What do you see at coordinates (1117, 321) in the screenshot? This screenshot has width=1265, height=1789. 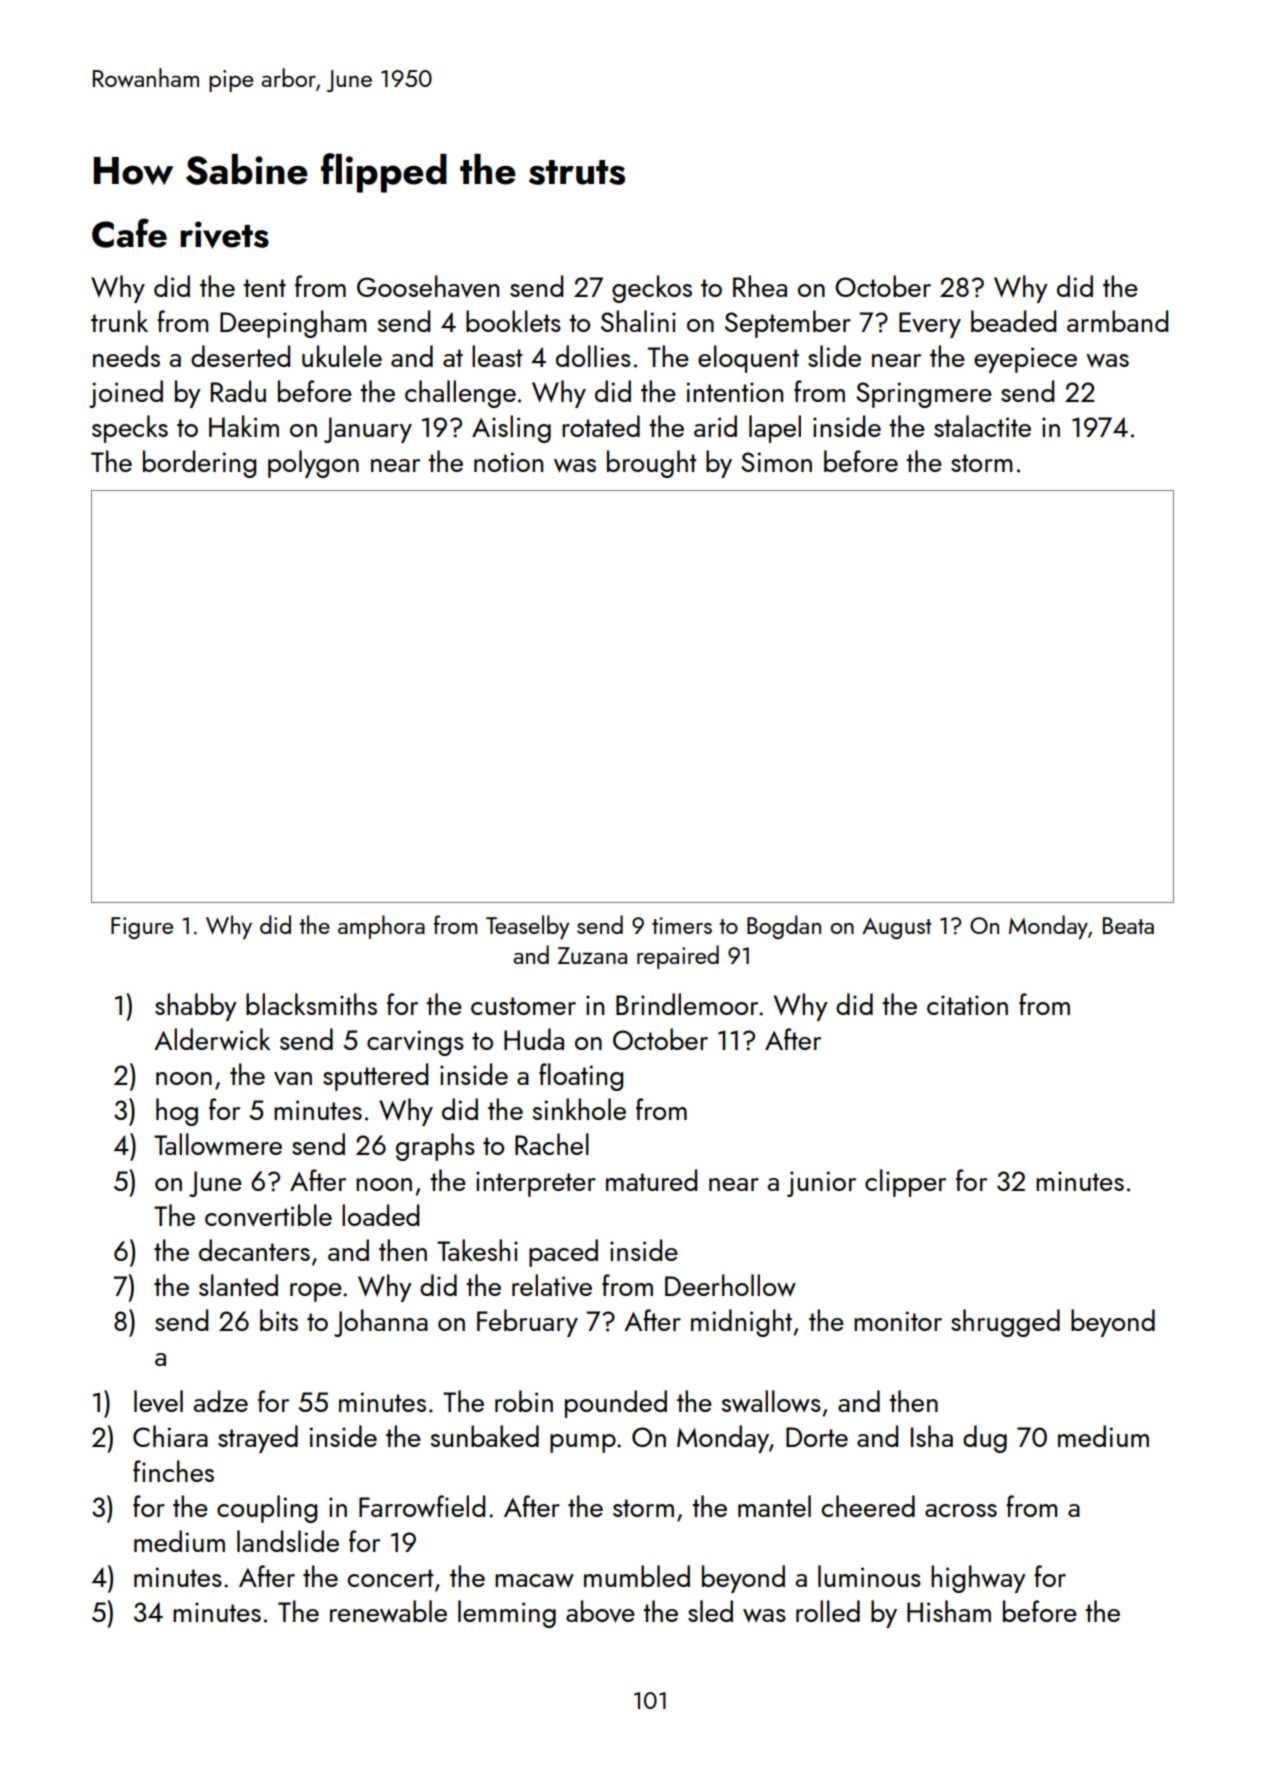 I see `armband` at bounding box center [1117, 321].
